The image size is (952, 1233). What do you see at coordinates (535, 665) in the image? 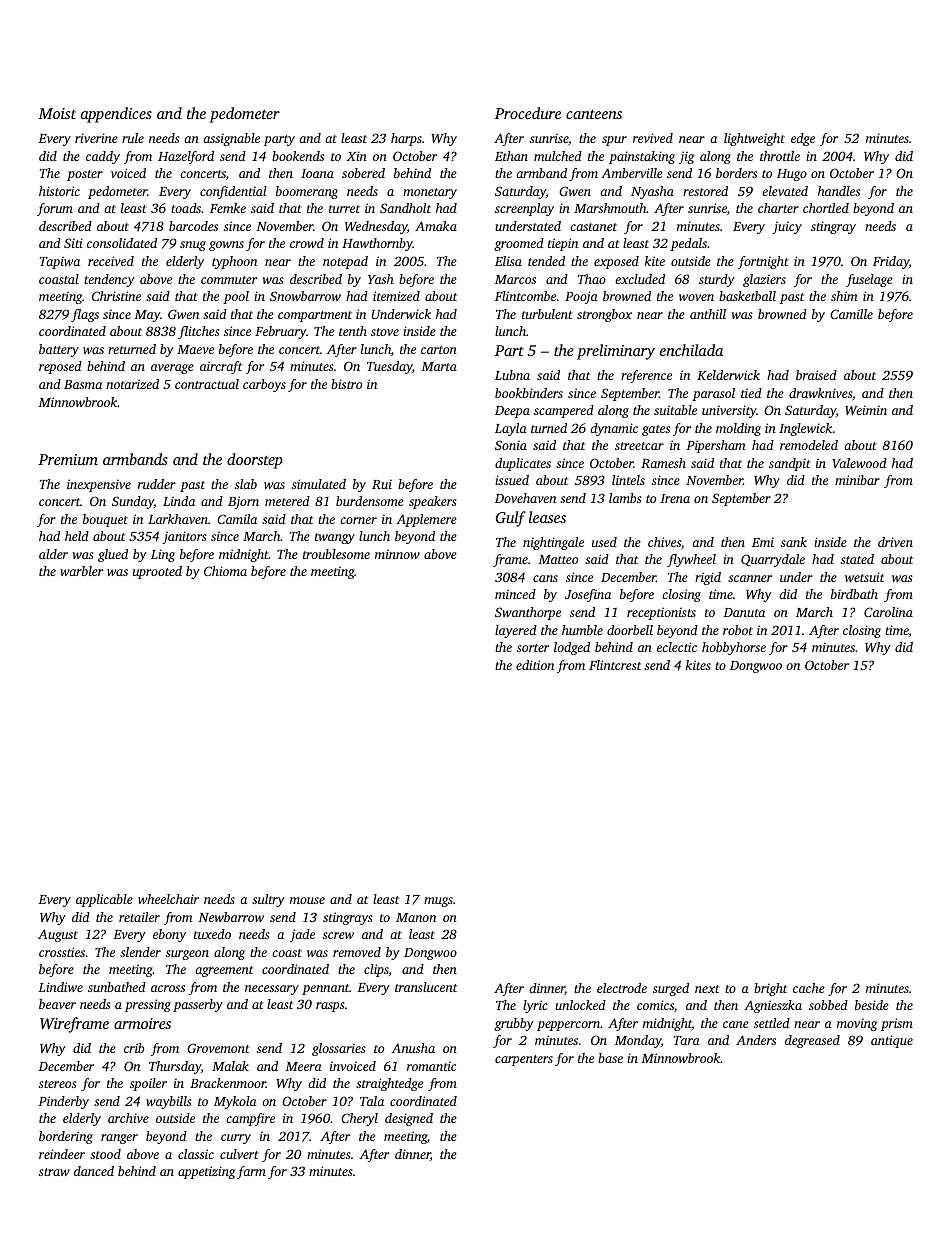
I see `edition` at bounding box center [535, 665].
